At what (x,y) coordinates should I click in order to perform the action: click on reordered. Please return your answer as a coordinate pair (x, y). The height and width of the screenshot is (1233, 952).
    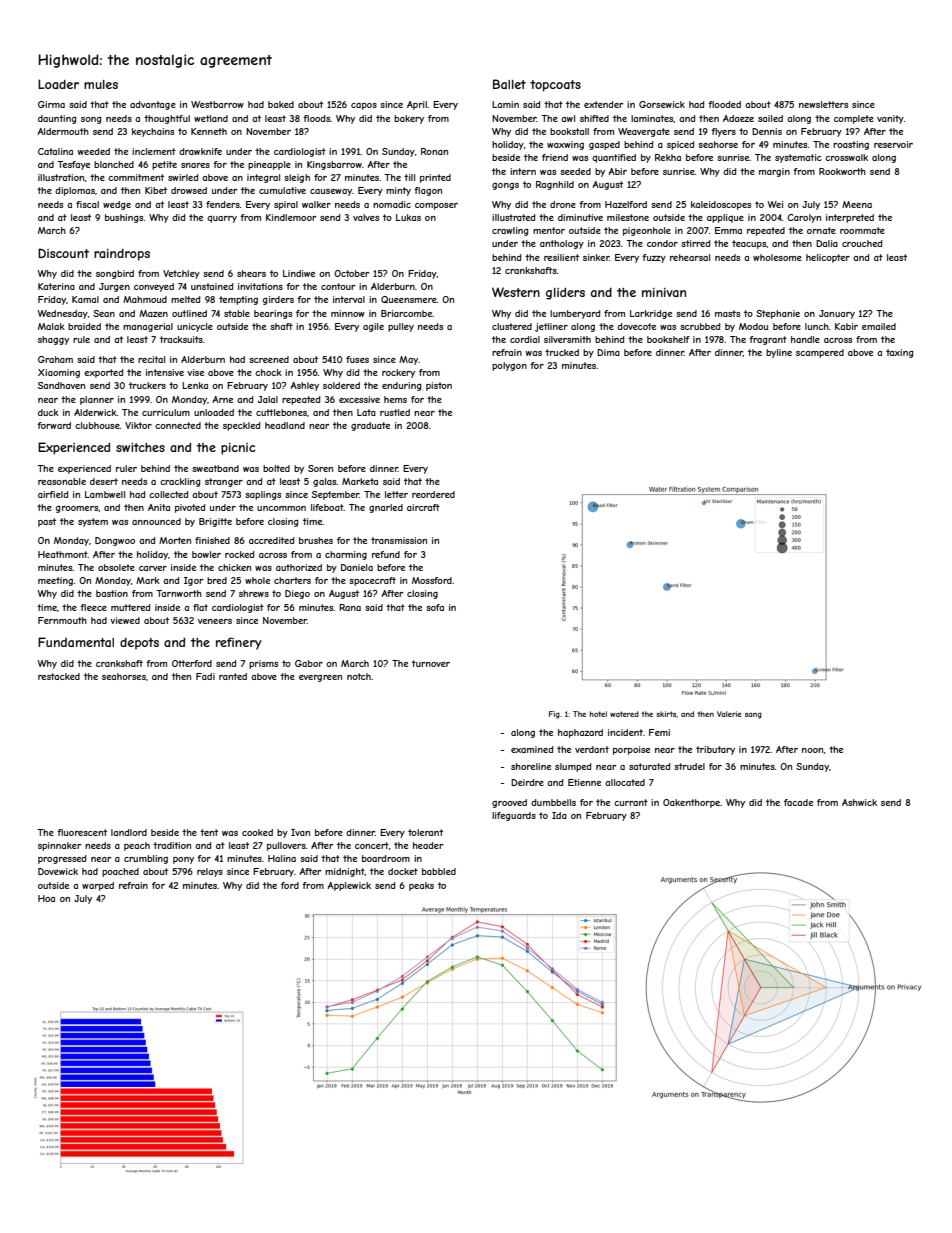
    Looking at the image, I should click on (433, 494).
